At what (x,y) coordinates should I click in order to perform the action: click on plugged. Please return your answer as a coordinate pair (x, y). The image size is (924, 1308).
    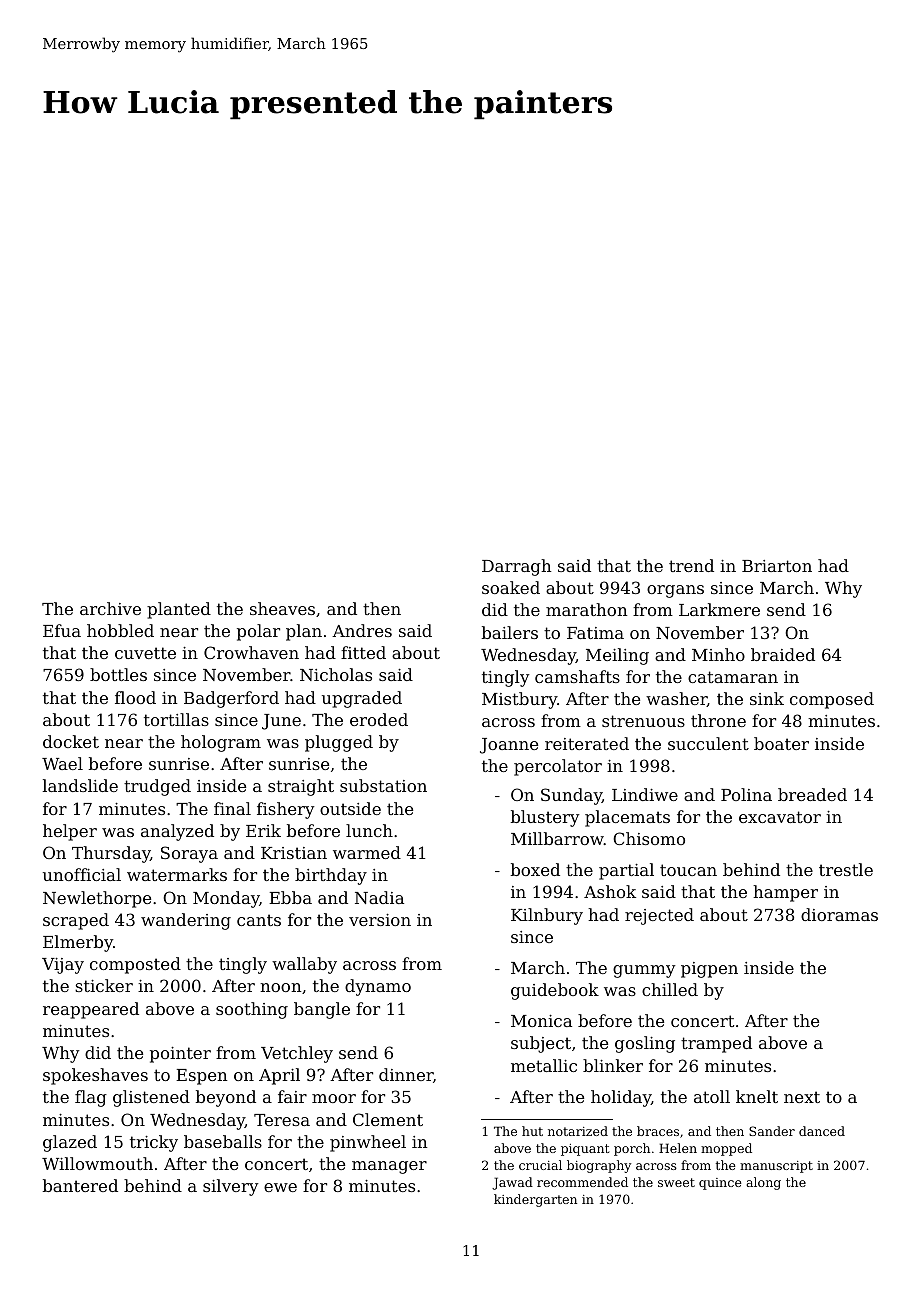
    Looking at the image, I should click on (339, 743).
